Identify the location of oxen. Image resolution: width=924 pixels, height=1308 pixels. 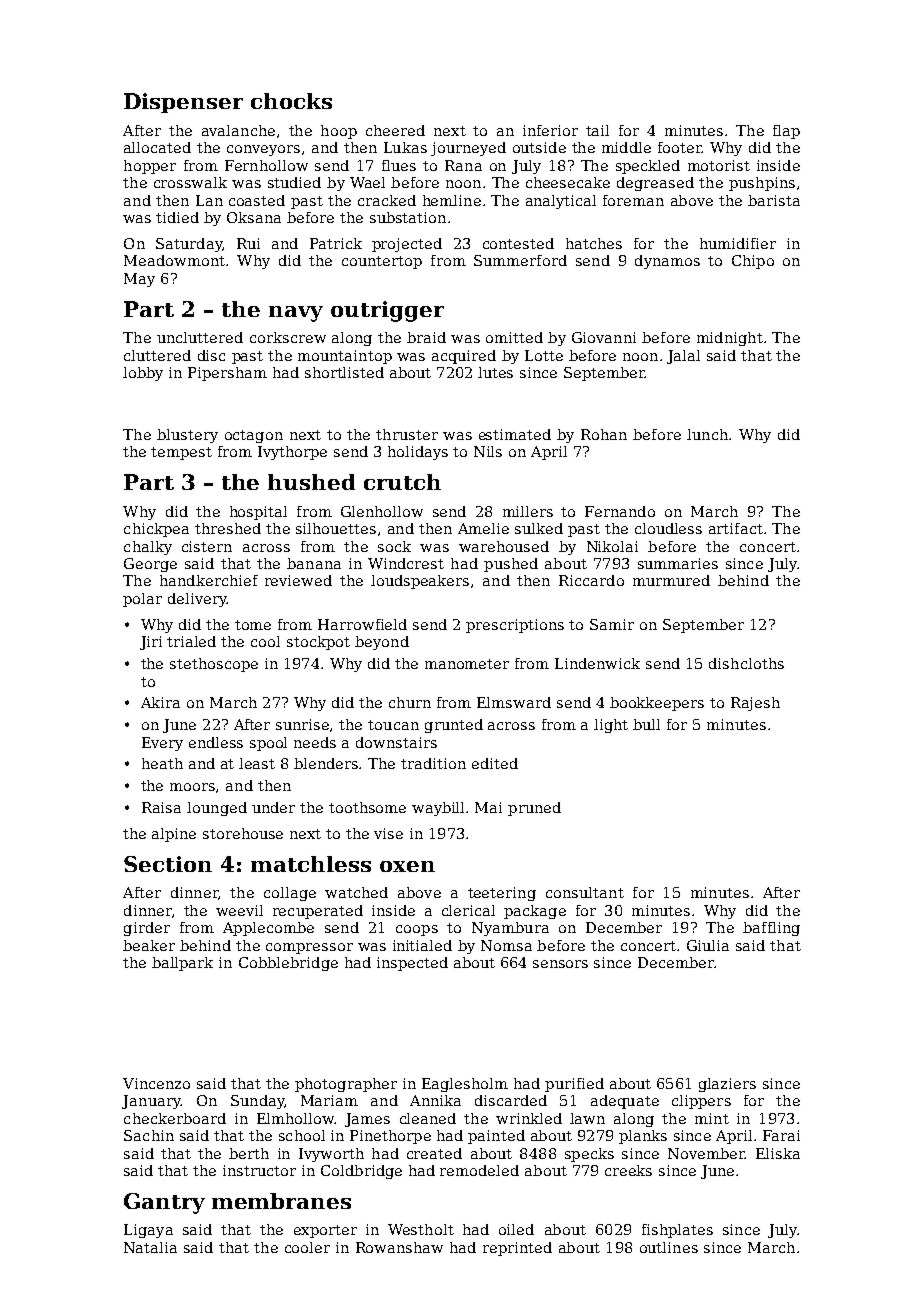
(407, 866).
